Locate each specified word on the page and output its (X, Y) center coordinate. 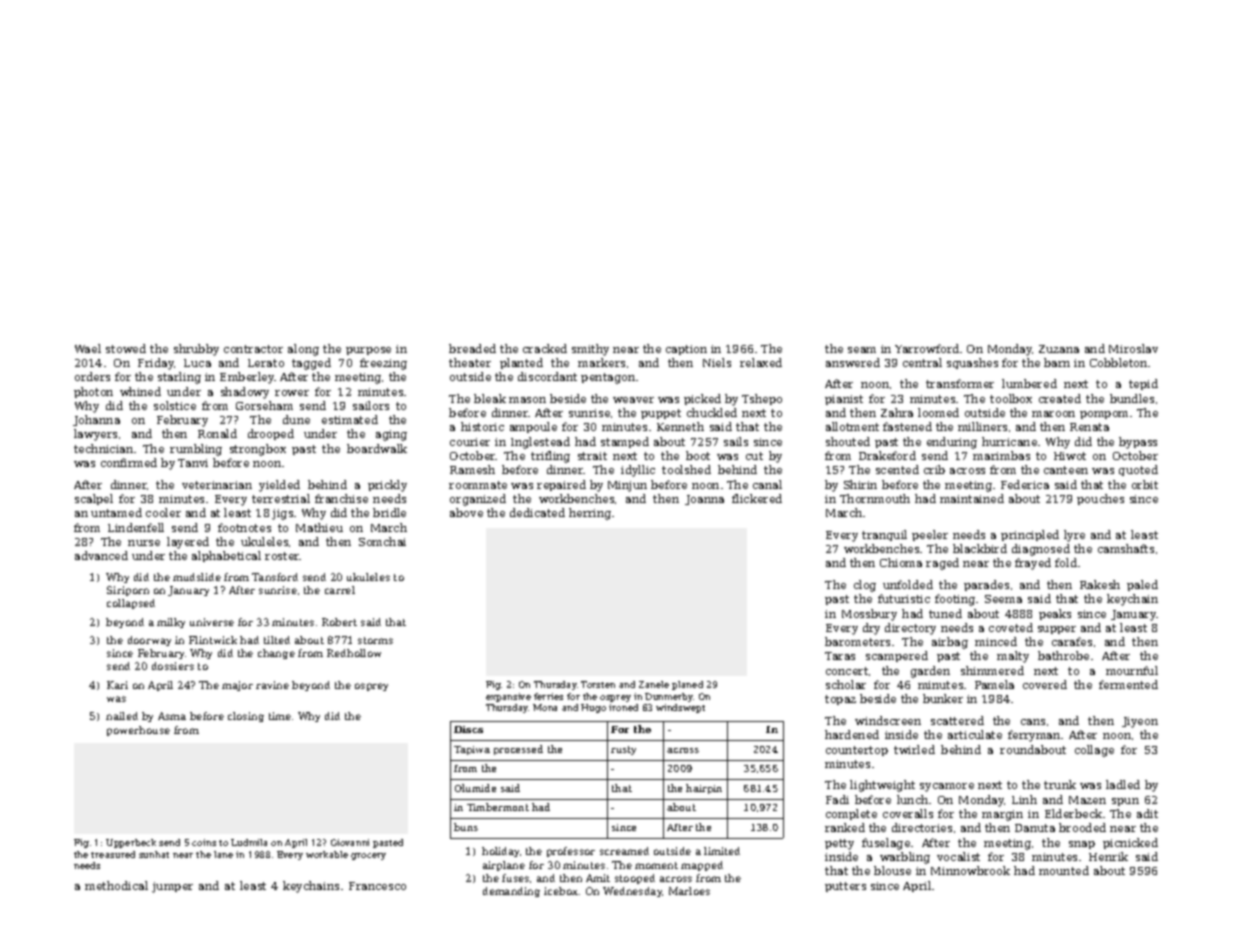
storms (375, 640)
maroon (1053, 414)
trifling (550, 457)
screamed (624, 851)
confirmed (129, 462)
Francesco (377, 886)
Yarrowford (927, 348)
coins (204, 842)
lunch (912, 799)
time (280, 716)
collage (1094, 751)
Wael (88, 348)
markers (601, 362)
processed (518, 750)
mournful (1132, 670)
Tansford (275, 577)
